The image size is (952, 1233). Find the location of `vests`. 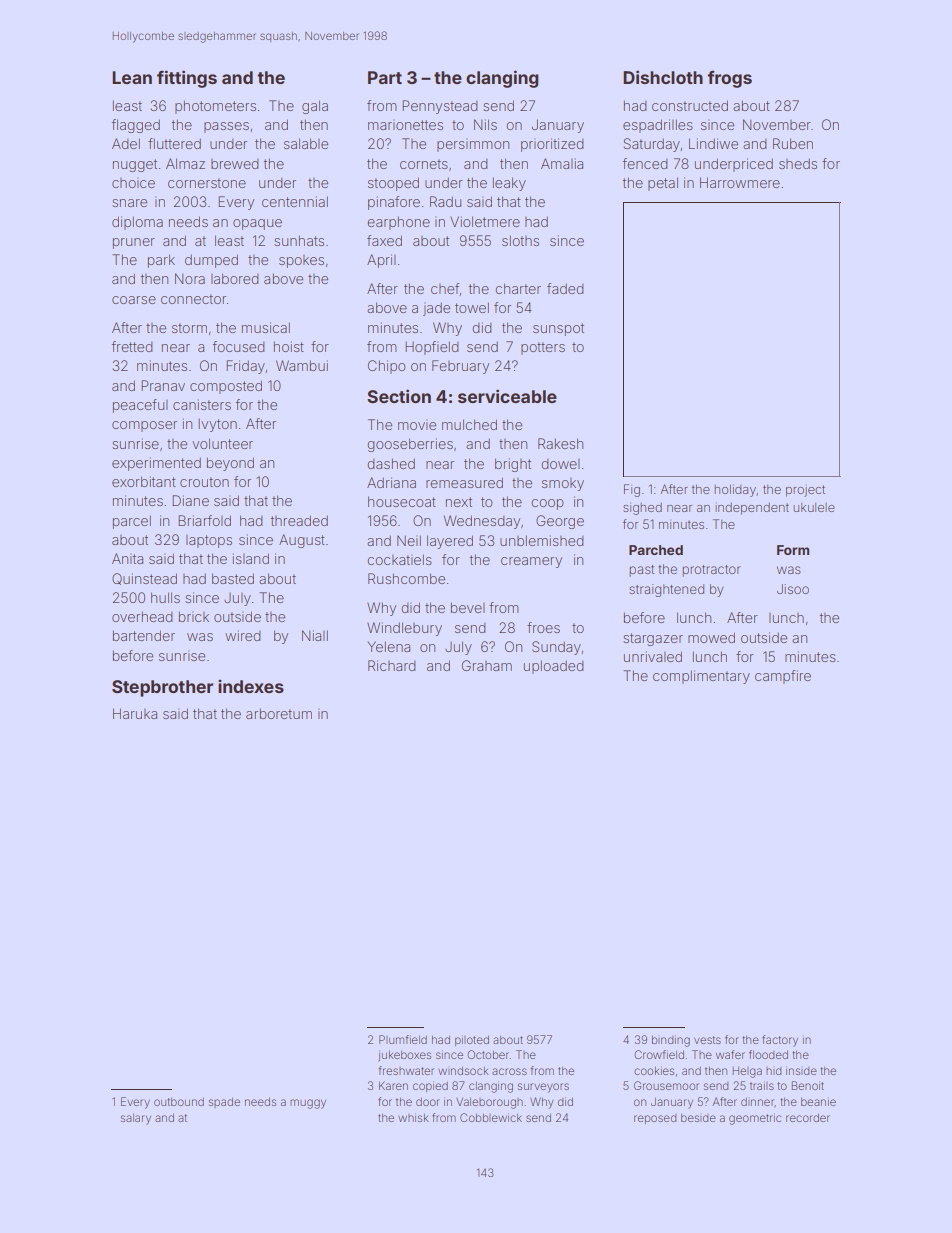

vests is located at coordinates (707, 1040).
